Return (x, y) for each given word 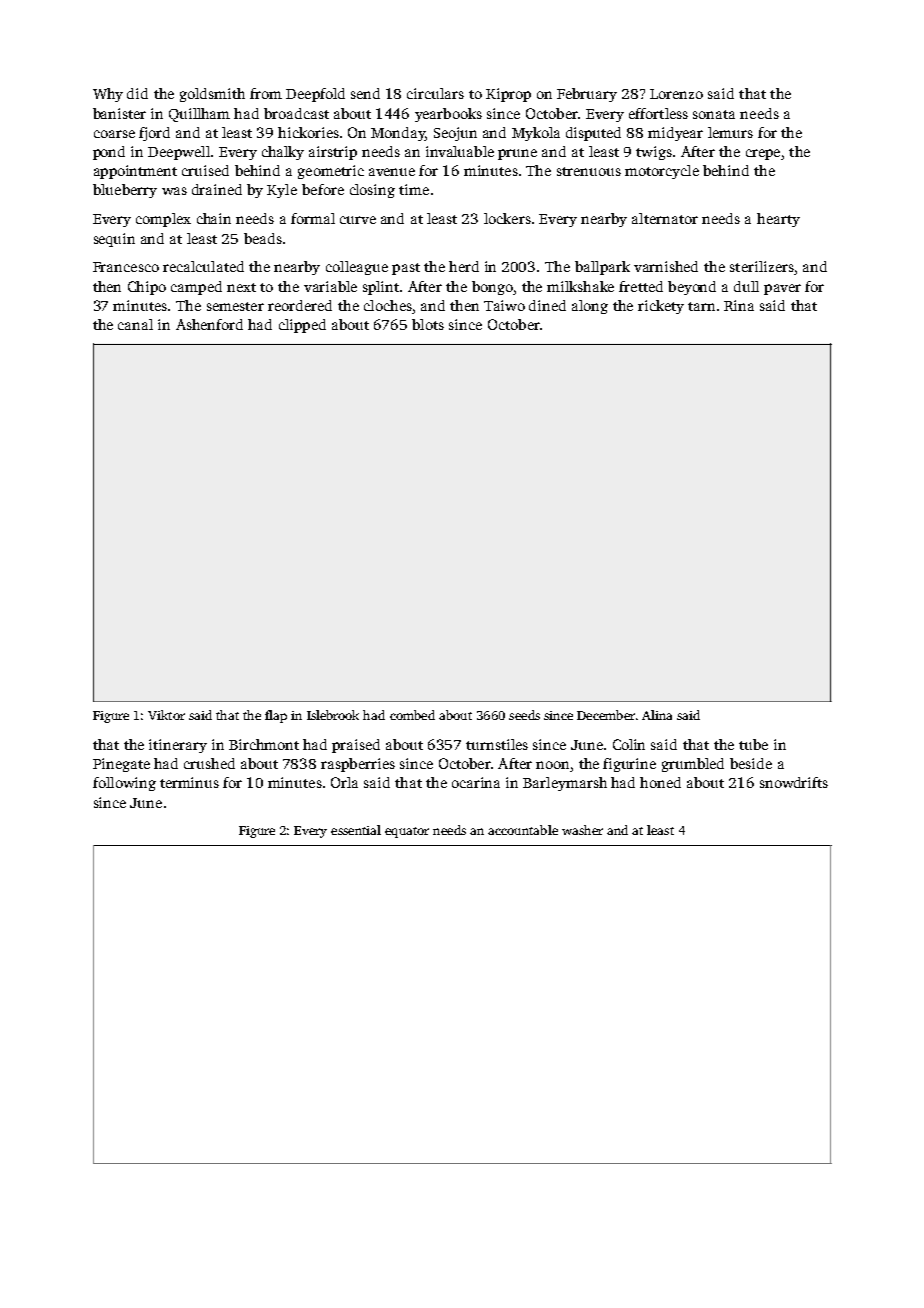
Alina (657, 715)
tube (753, 744)
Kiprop (508, 95)
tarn (701, 306)
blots (428, 324)
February (587, 95)
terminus (189, 782)
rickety (661, 307)
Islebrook (333, 715)
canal (135, 324)
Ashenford (209, 324)
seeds (524, 715)
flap (276, 716)
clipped (302, 326)
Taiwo (504, 305)
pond (109, 153)
